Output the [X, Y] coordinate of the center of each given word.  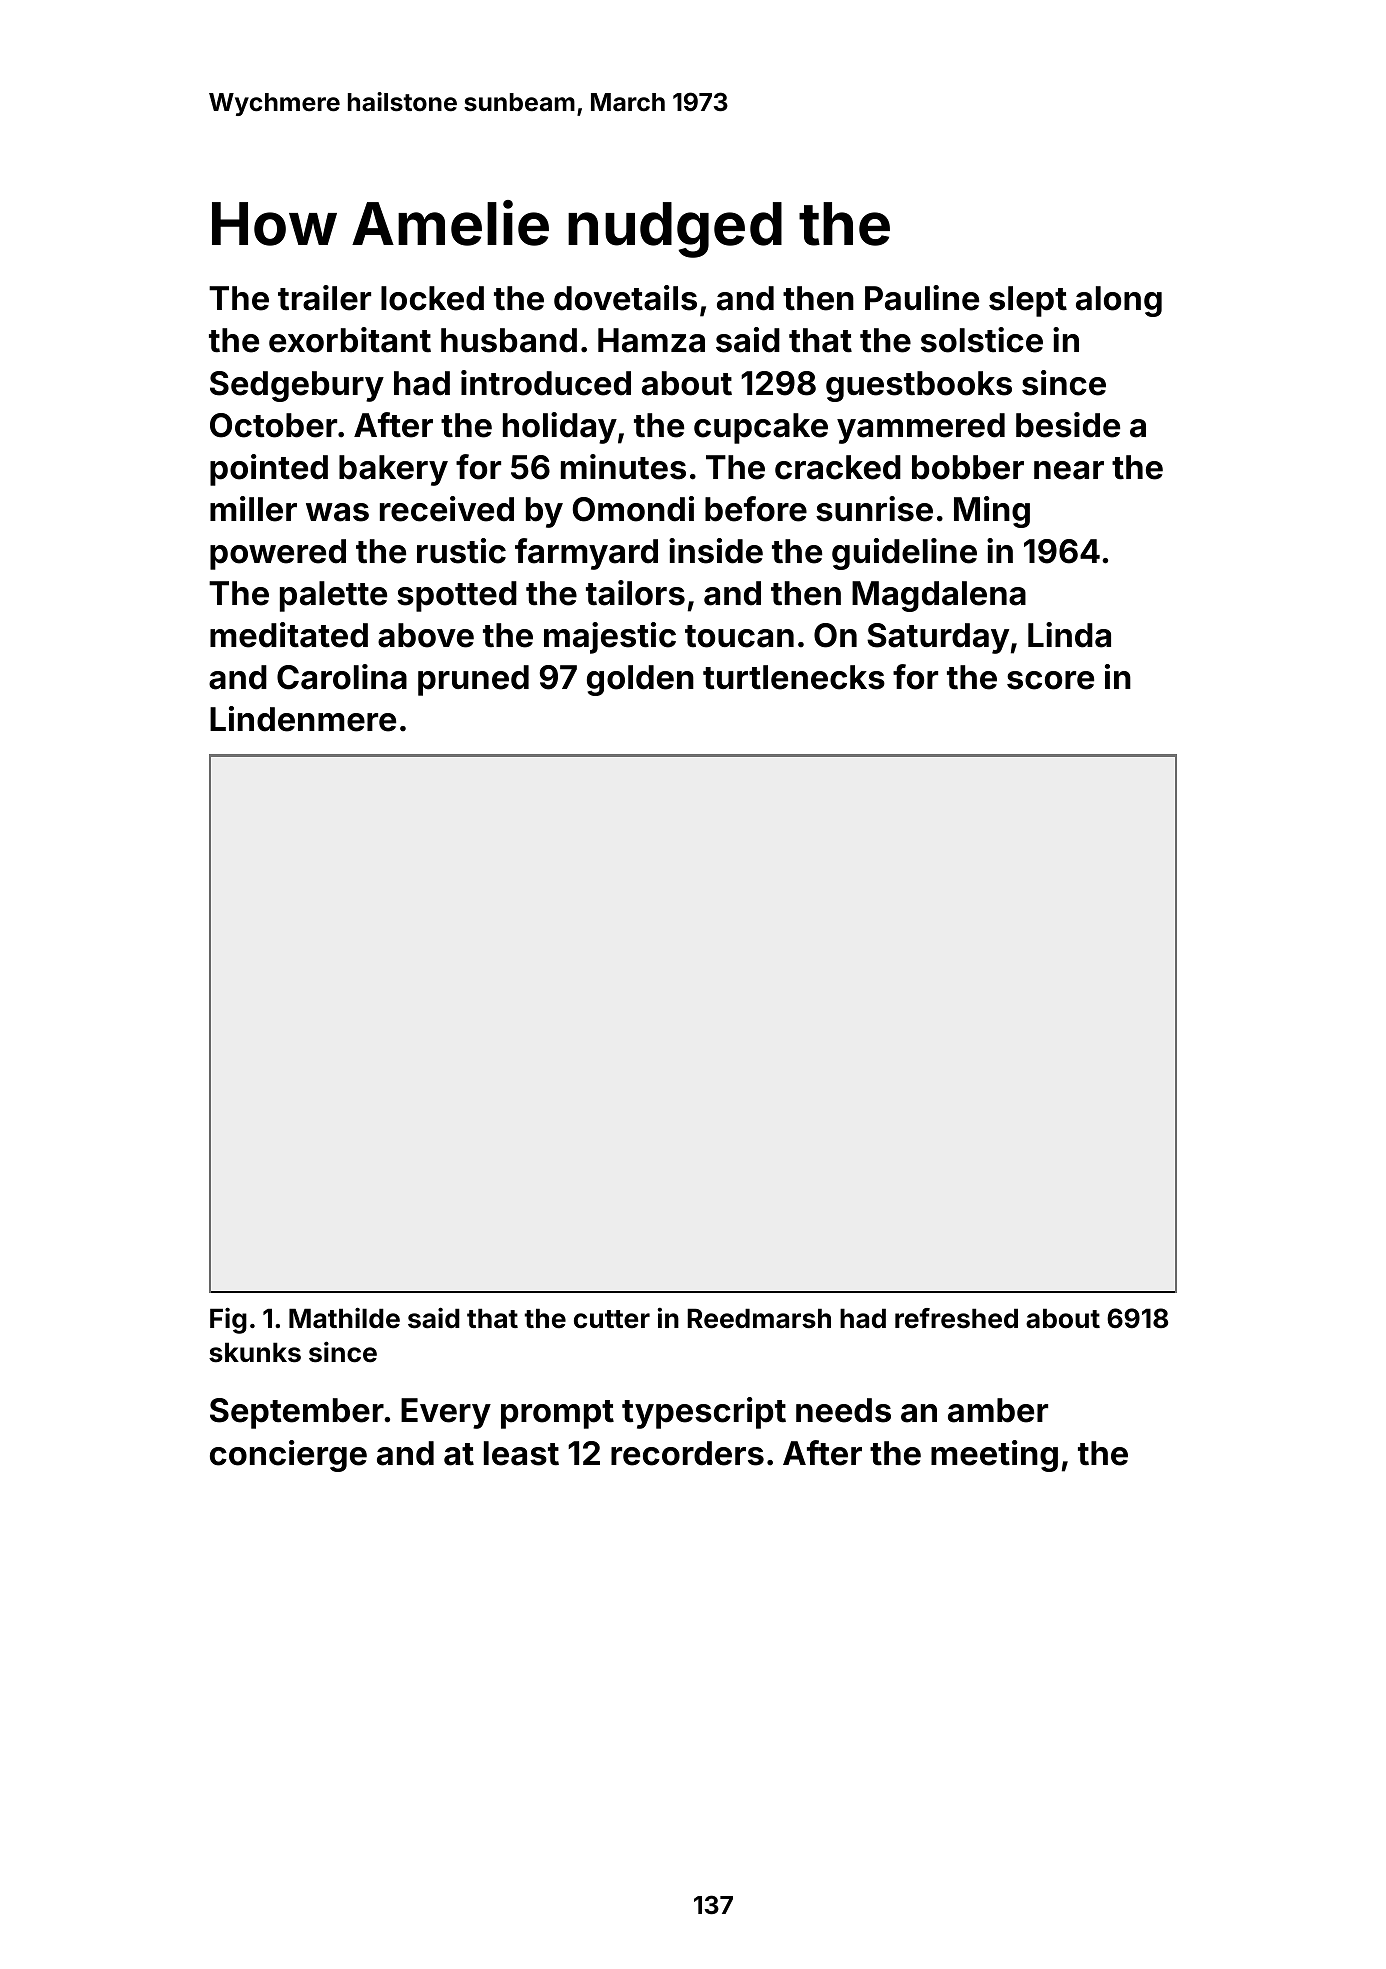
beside [1068, 425]
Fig [228, 1320]
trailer [324, 298]
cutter [612, 1319]
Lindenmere [303, 719]
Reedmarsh [759, 1318]
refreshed [956, 1318]
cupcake [761, 428]
